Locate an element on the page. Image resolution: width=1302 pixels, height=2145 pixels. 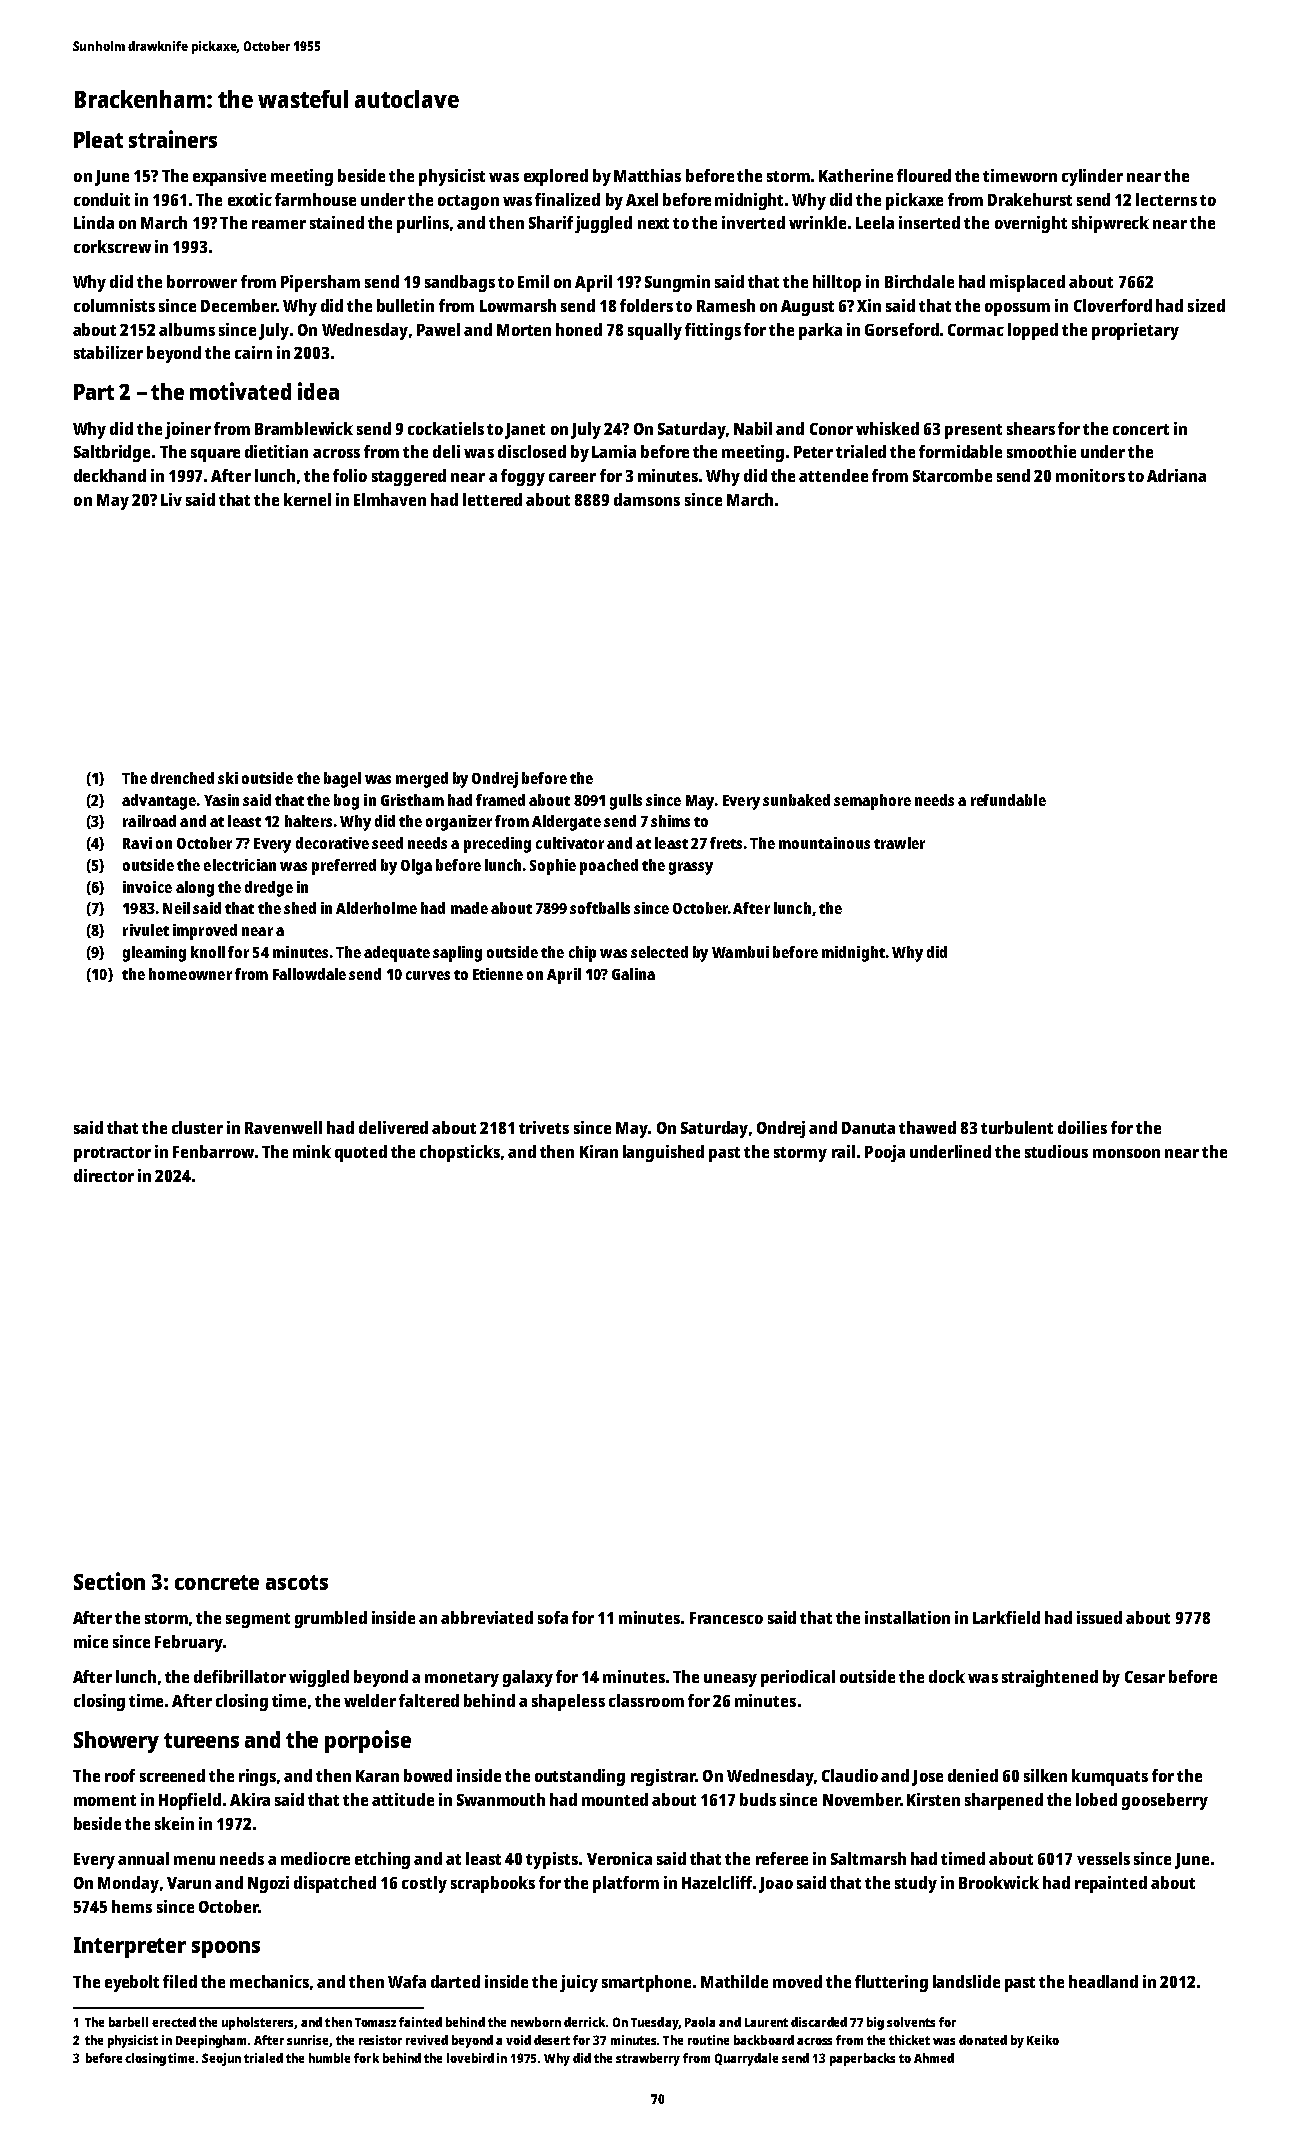
Peter is located at coordinates (813, 452).
